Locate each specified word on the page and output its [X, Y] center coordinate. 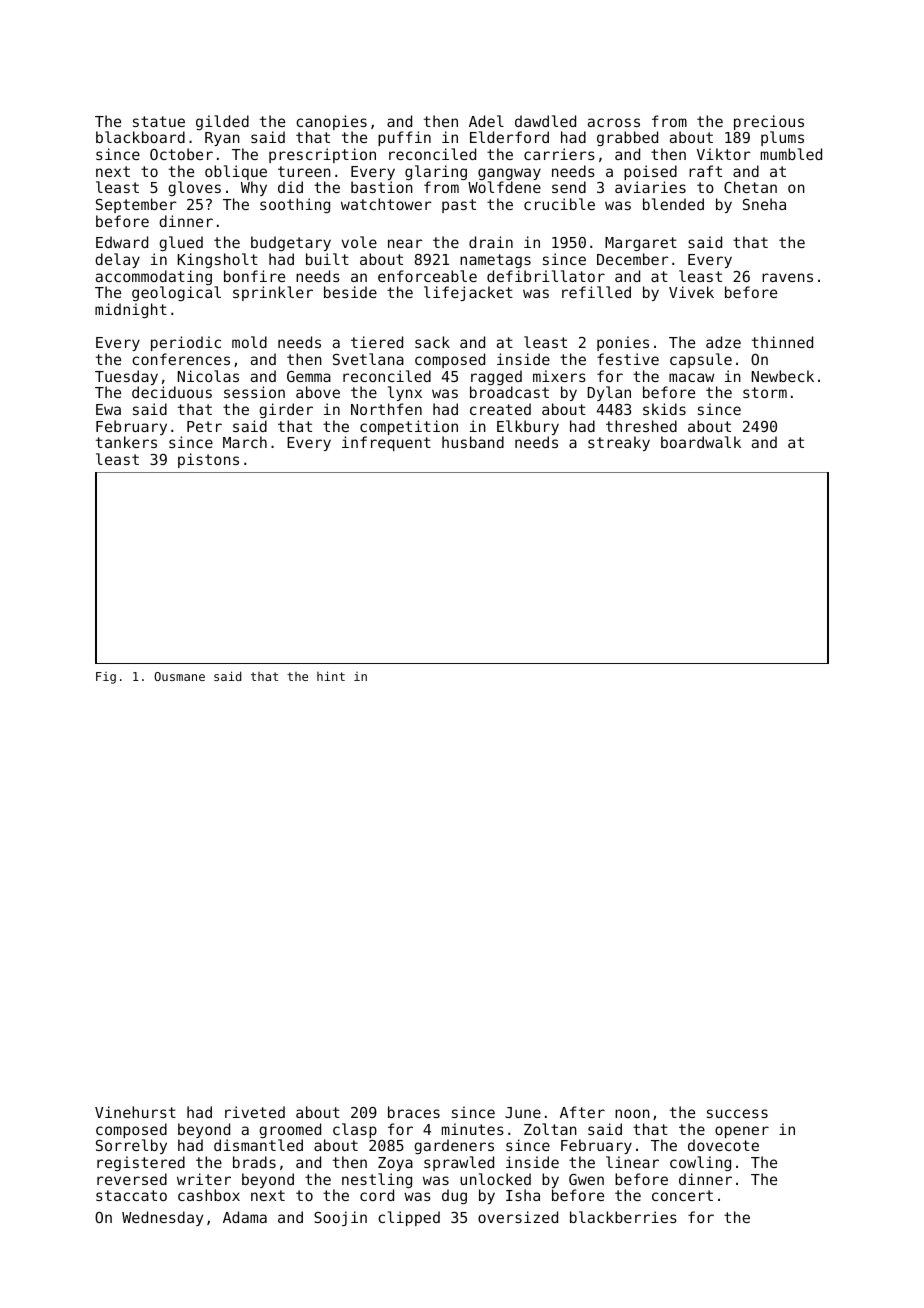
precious [769, 122]
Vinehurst [135, 1112]
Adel [486, 121]
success [737, 1113]
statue [159, 121]
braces [414, 1112]
